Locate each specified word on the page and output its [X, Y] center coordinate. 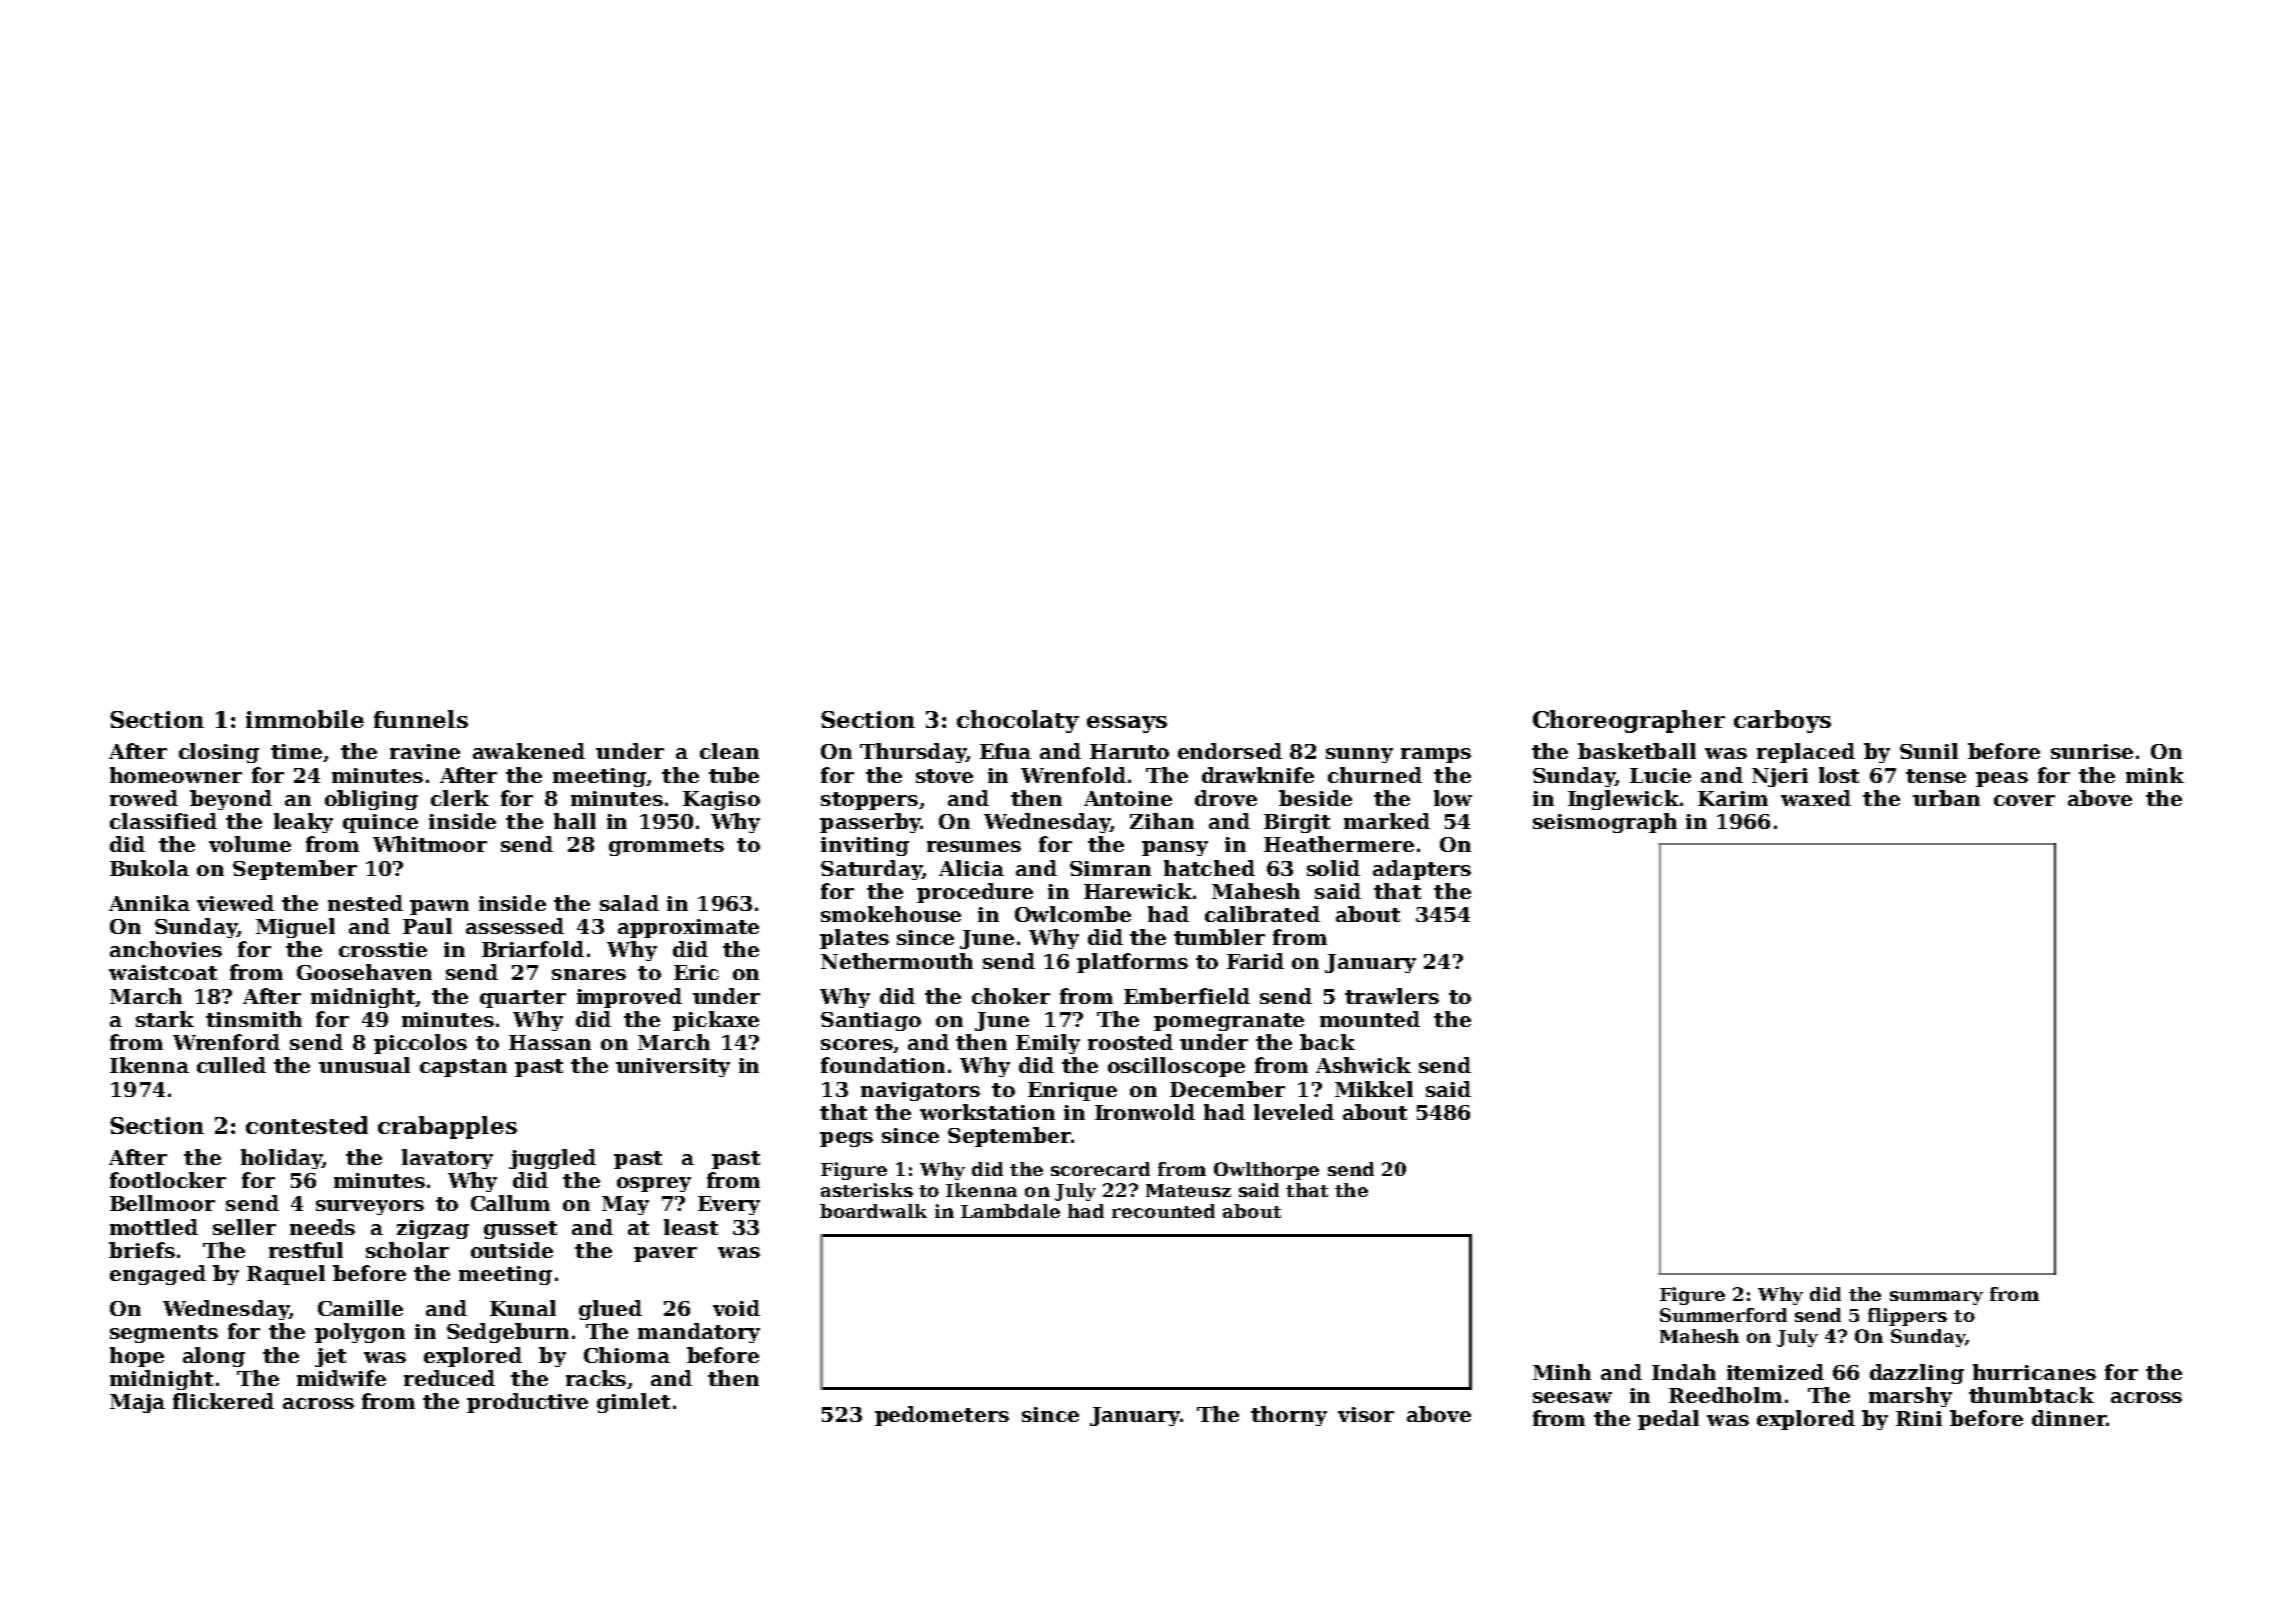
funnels [421, 719]
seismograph [1605, 823]
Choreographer [1629, 721]
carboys [1782, 721]
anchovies [166, 949]
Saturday [871, 870]
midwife [341, 1378]
